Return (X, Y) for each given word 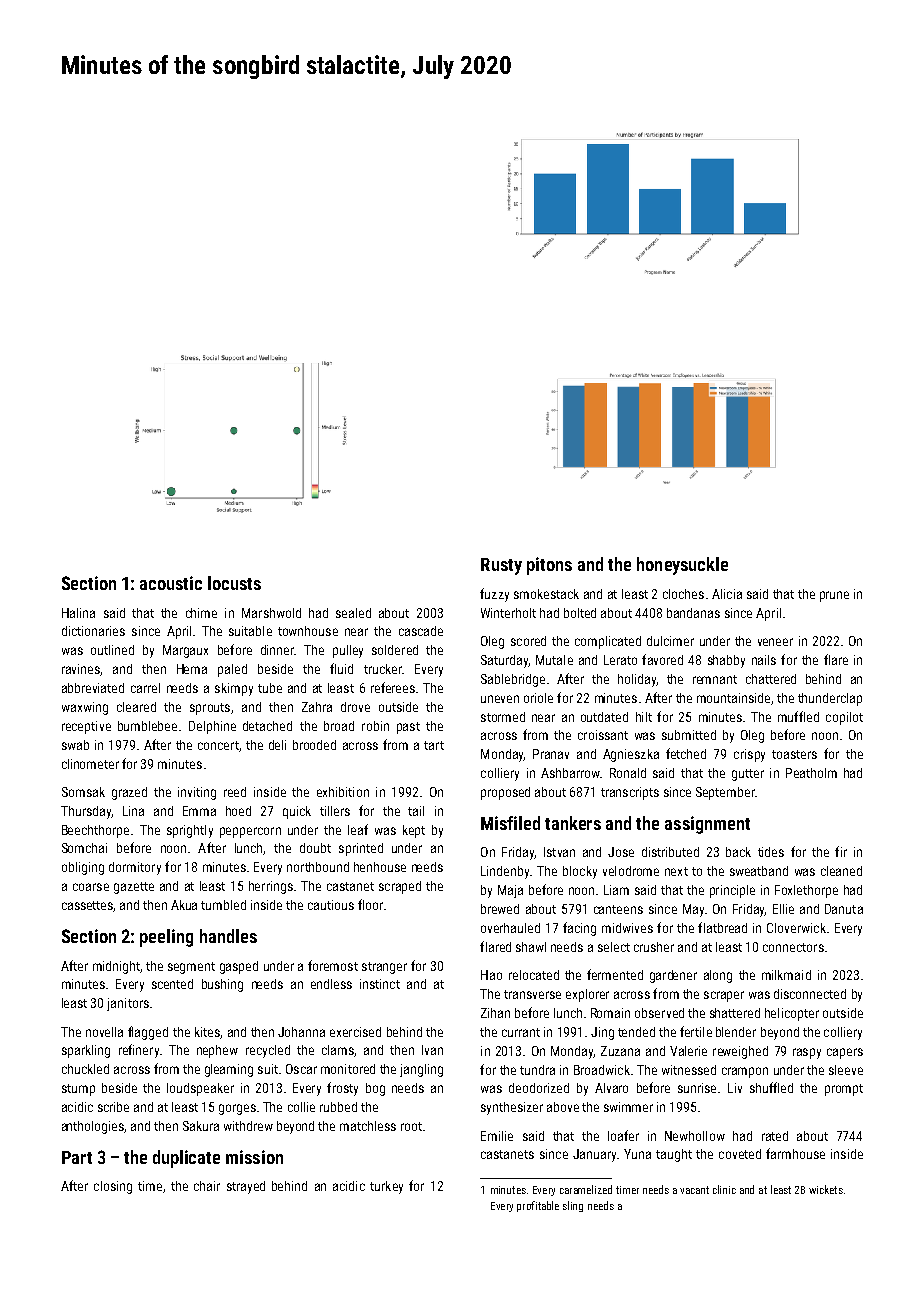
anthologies (93, 1127)
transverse (532, 994)
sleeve (846, 1070)
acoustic (171, 583)
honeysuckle (682, 566)
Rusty (501, 566)
